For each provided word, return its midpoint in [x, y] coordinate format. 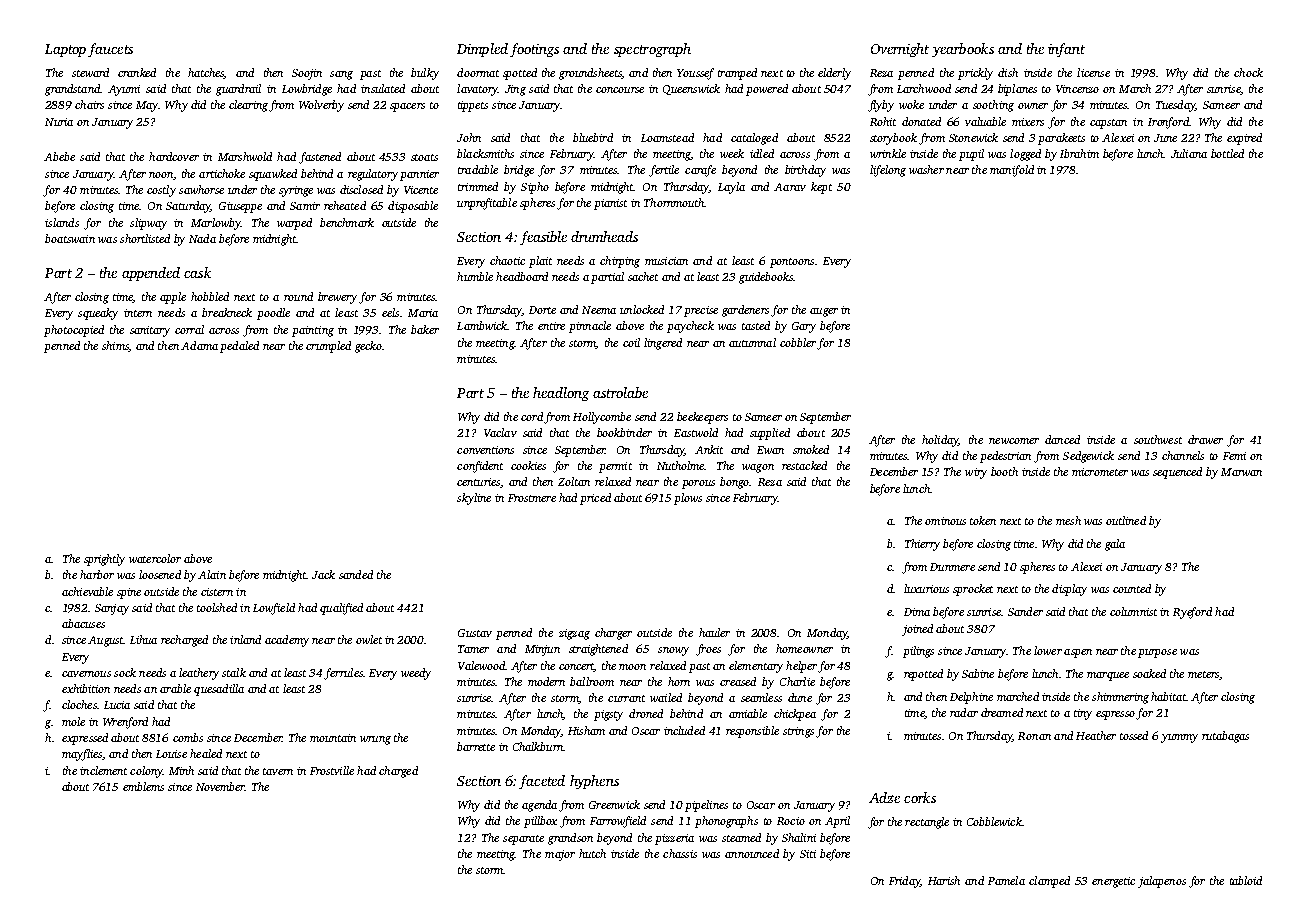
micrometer [1100, 472]
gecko [368, 347]
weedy [416, 674]
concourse [620, 90]
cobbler [798, 342]
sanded [356, 574]
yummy [1179, 738]
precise [701, 311]
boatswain [70, 238]
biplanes [1017, 90]
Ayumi [124, 90]
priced [595, 499]
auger [824, 312]
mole [73, 721]
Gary [804, 327]
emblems [143, 786]
